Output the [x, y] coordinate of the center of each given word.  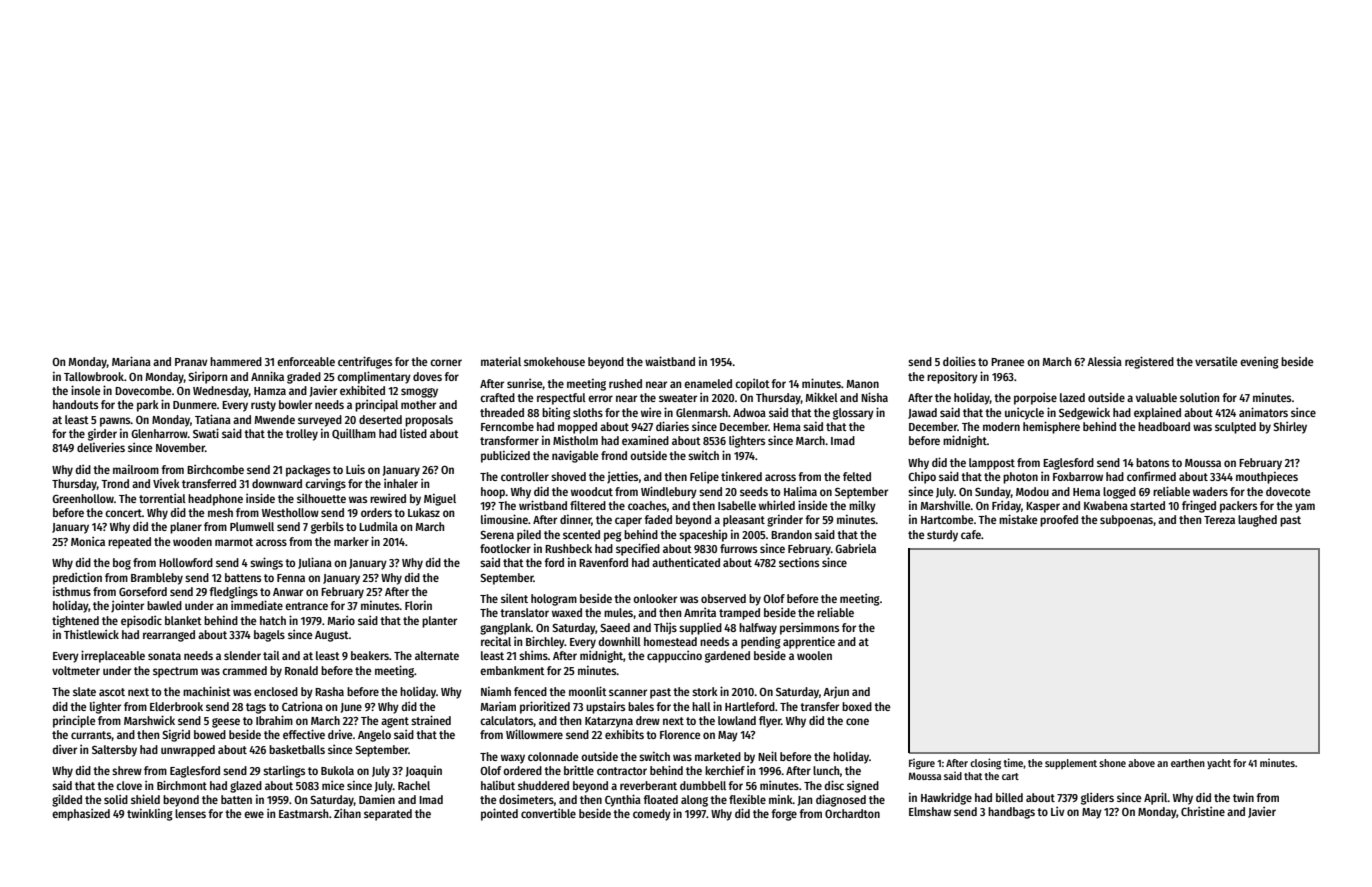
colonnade [553, 756]
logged [1119, 493]
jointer [127, 606]
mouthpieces [1267, 477]
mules [618, 612]
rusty [263, 406]
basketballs [297, 749]
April [1156, 798]
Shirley [1290, 427]
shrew [127, 770]
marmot [234, 542]
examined [645, 440]
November [180, 447]
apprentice [809, 642]
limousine [504, 519]
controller [525, 476]
